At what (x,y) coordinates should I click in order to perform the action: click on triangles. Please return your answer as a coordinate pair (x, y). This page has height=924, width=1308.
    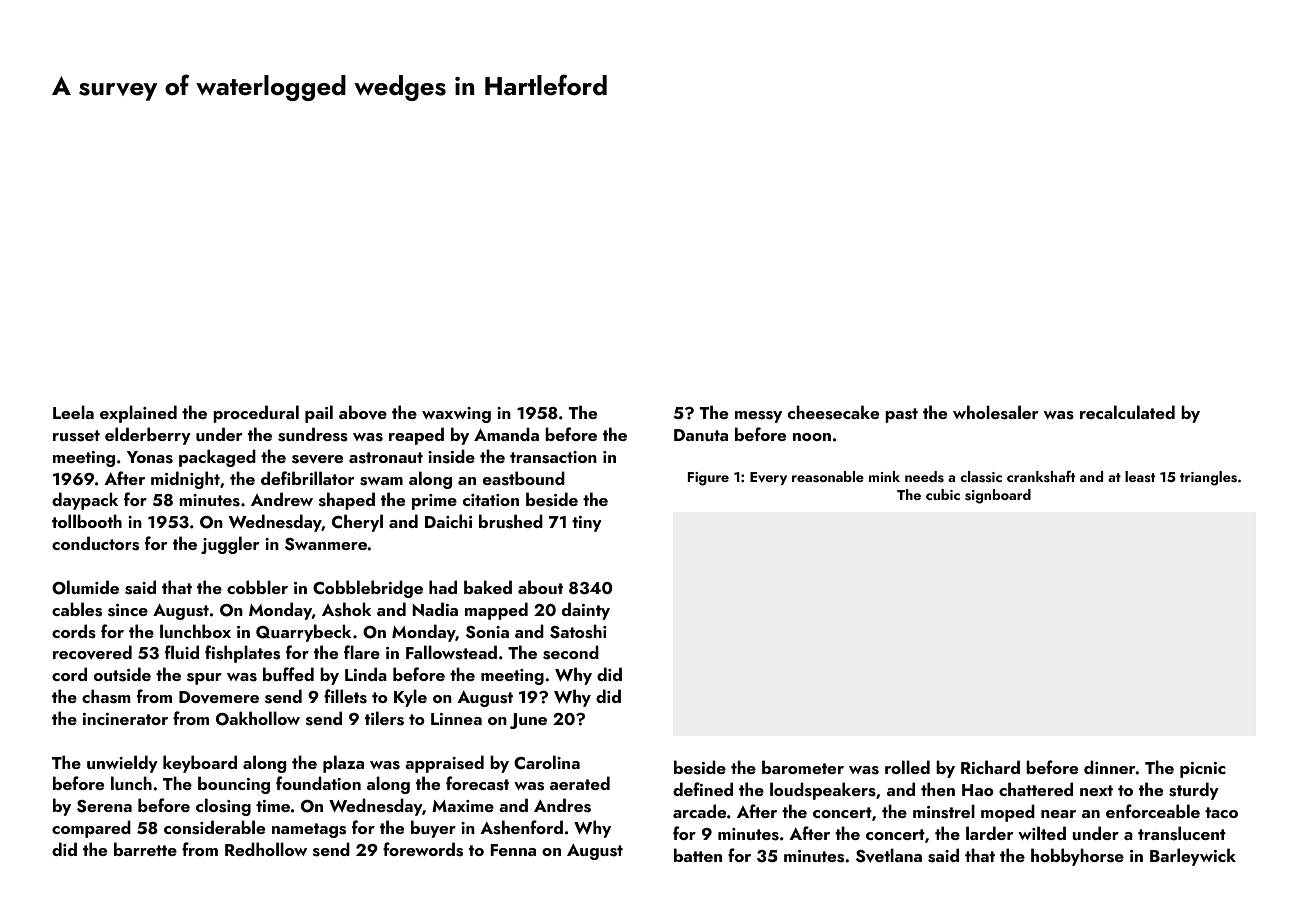
    Looking at the image, I should click on (1208, 478).
